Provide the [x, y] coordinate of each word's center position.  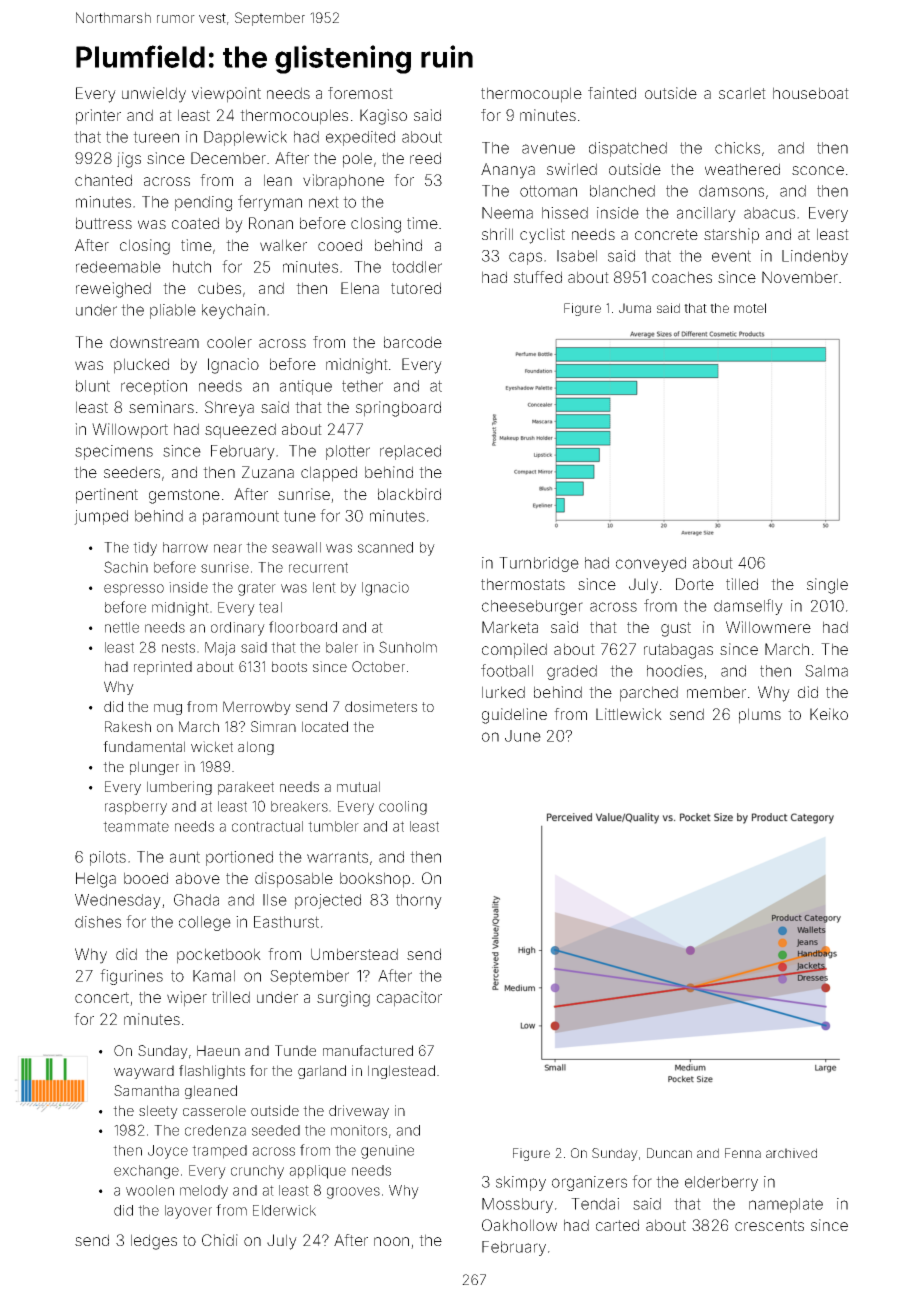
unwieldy [154, 95]
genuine [387, 1152]
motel [750, 308]
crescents [769, 1225]
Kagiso [383, 117]
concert [102, 997]
